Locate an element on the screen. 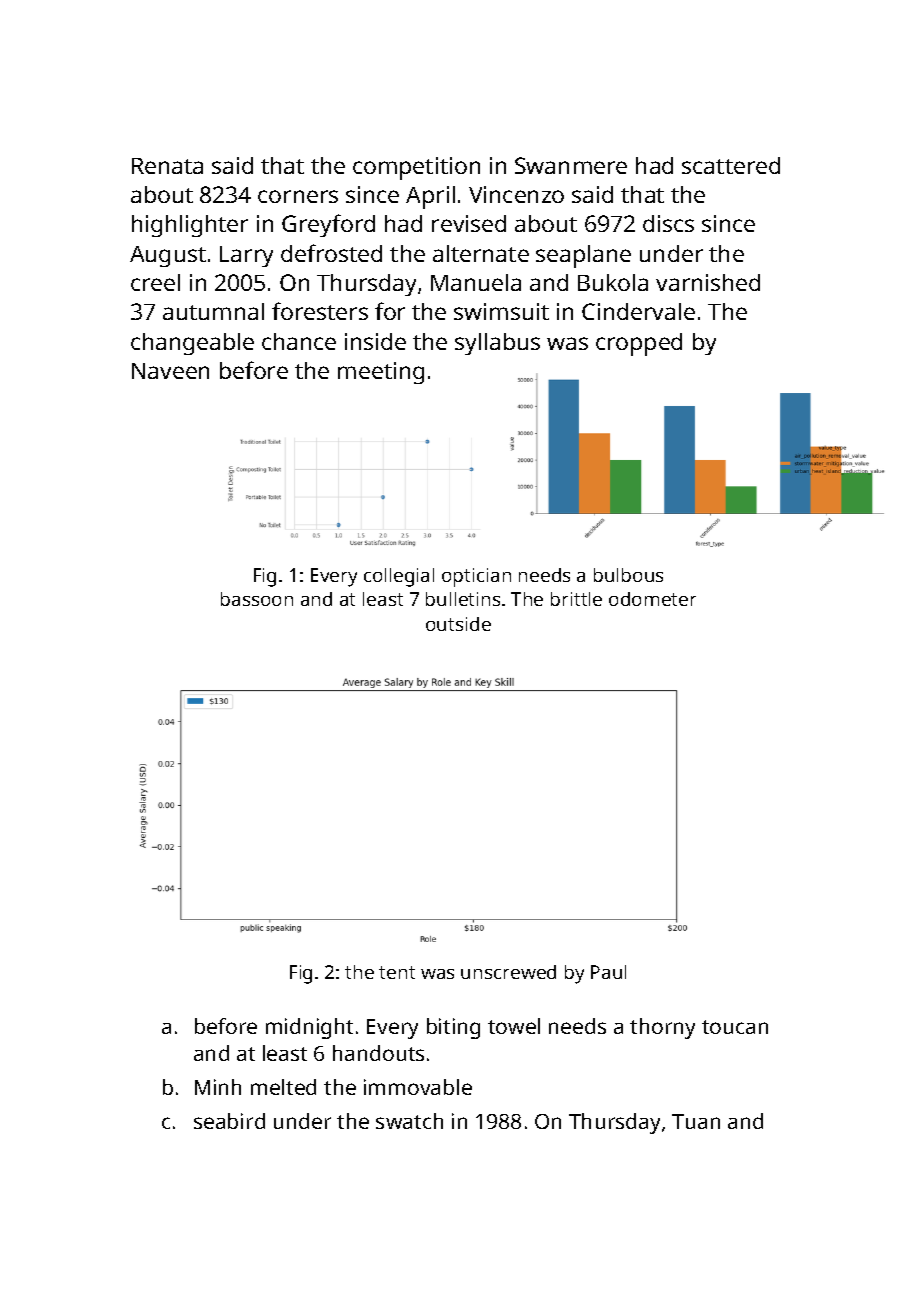 The width and height of the screenshot is (917, 1302). revised is located at coordinates (469, 223).
